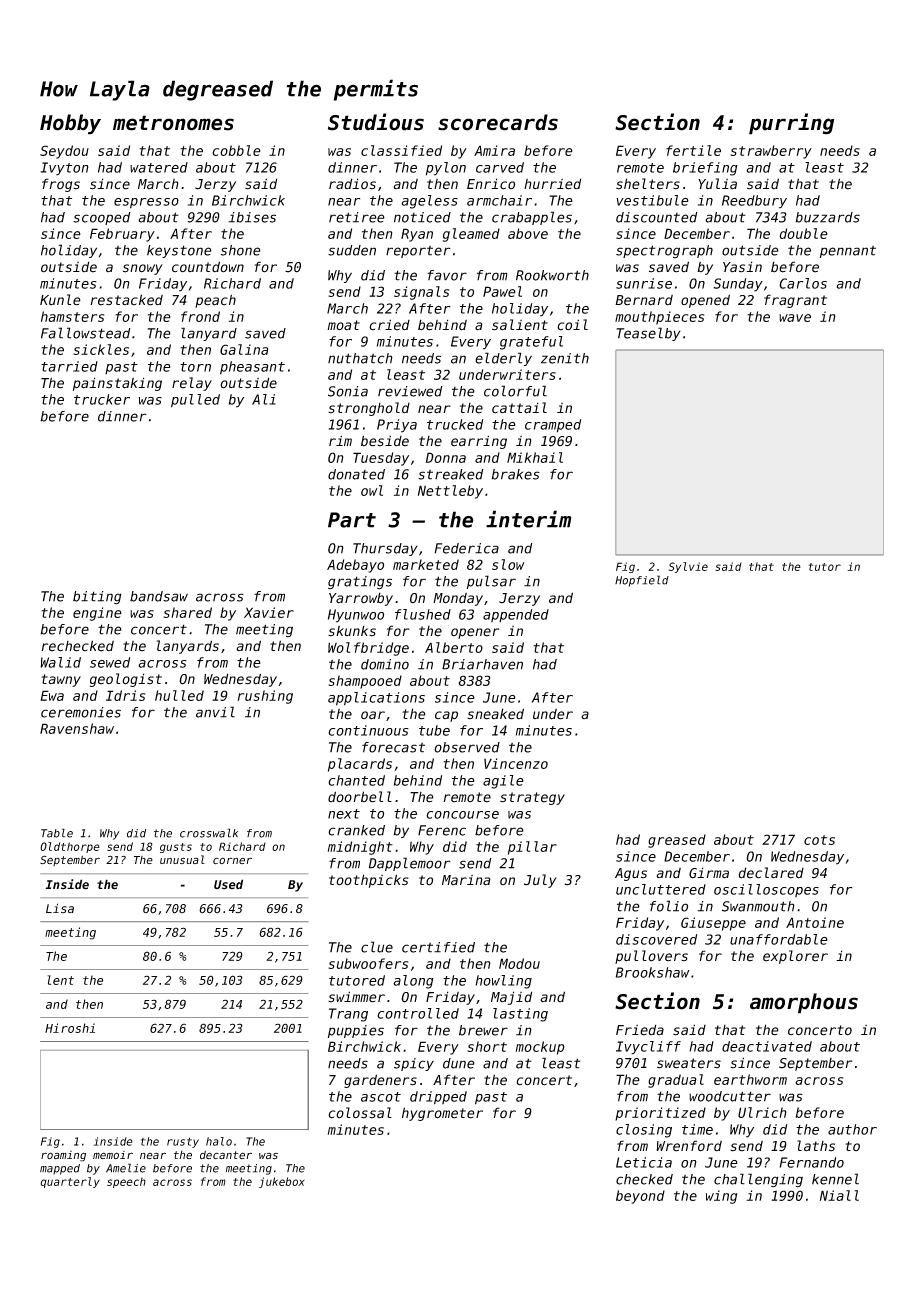 This screenshot has width=924, height=1308. I want to click on quarterly, so click(70, 1182).
